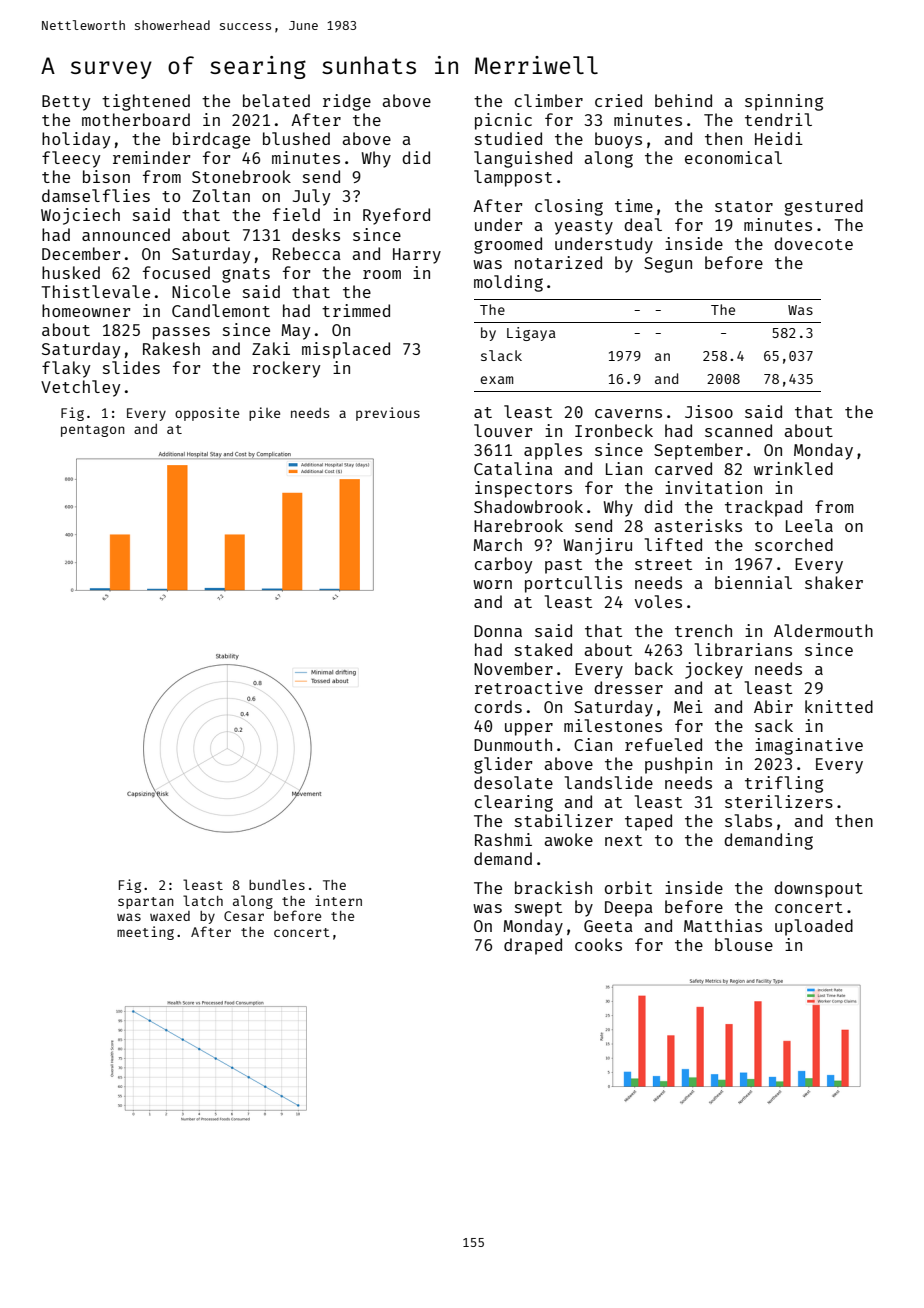 This page has width=924, height=1308. What do you see at coordinates (784, 784) in the page?
I see `trifling` at bounding box center [784, 784].
